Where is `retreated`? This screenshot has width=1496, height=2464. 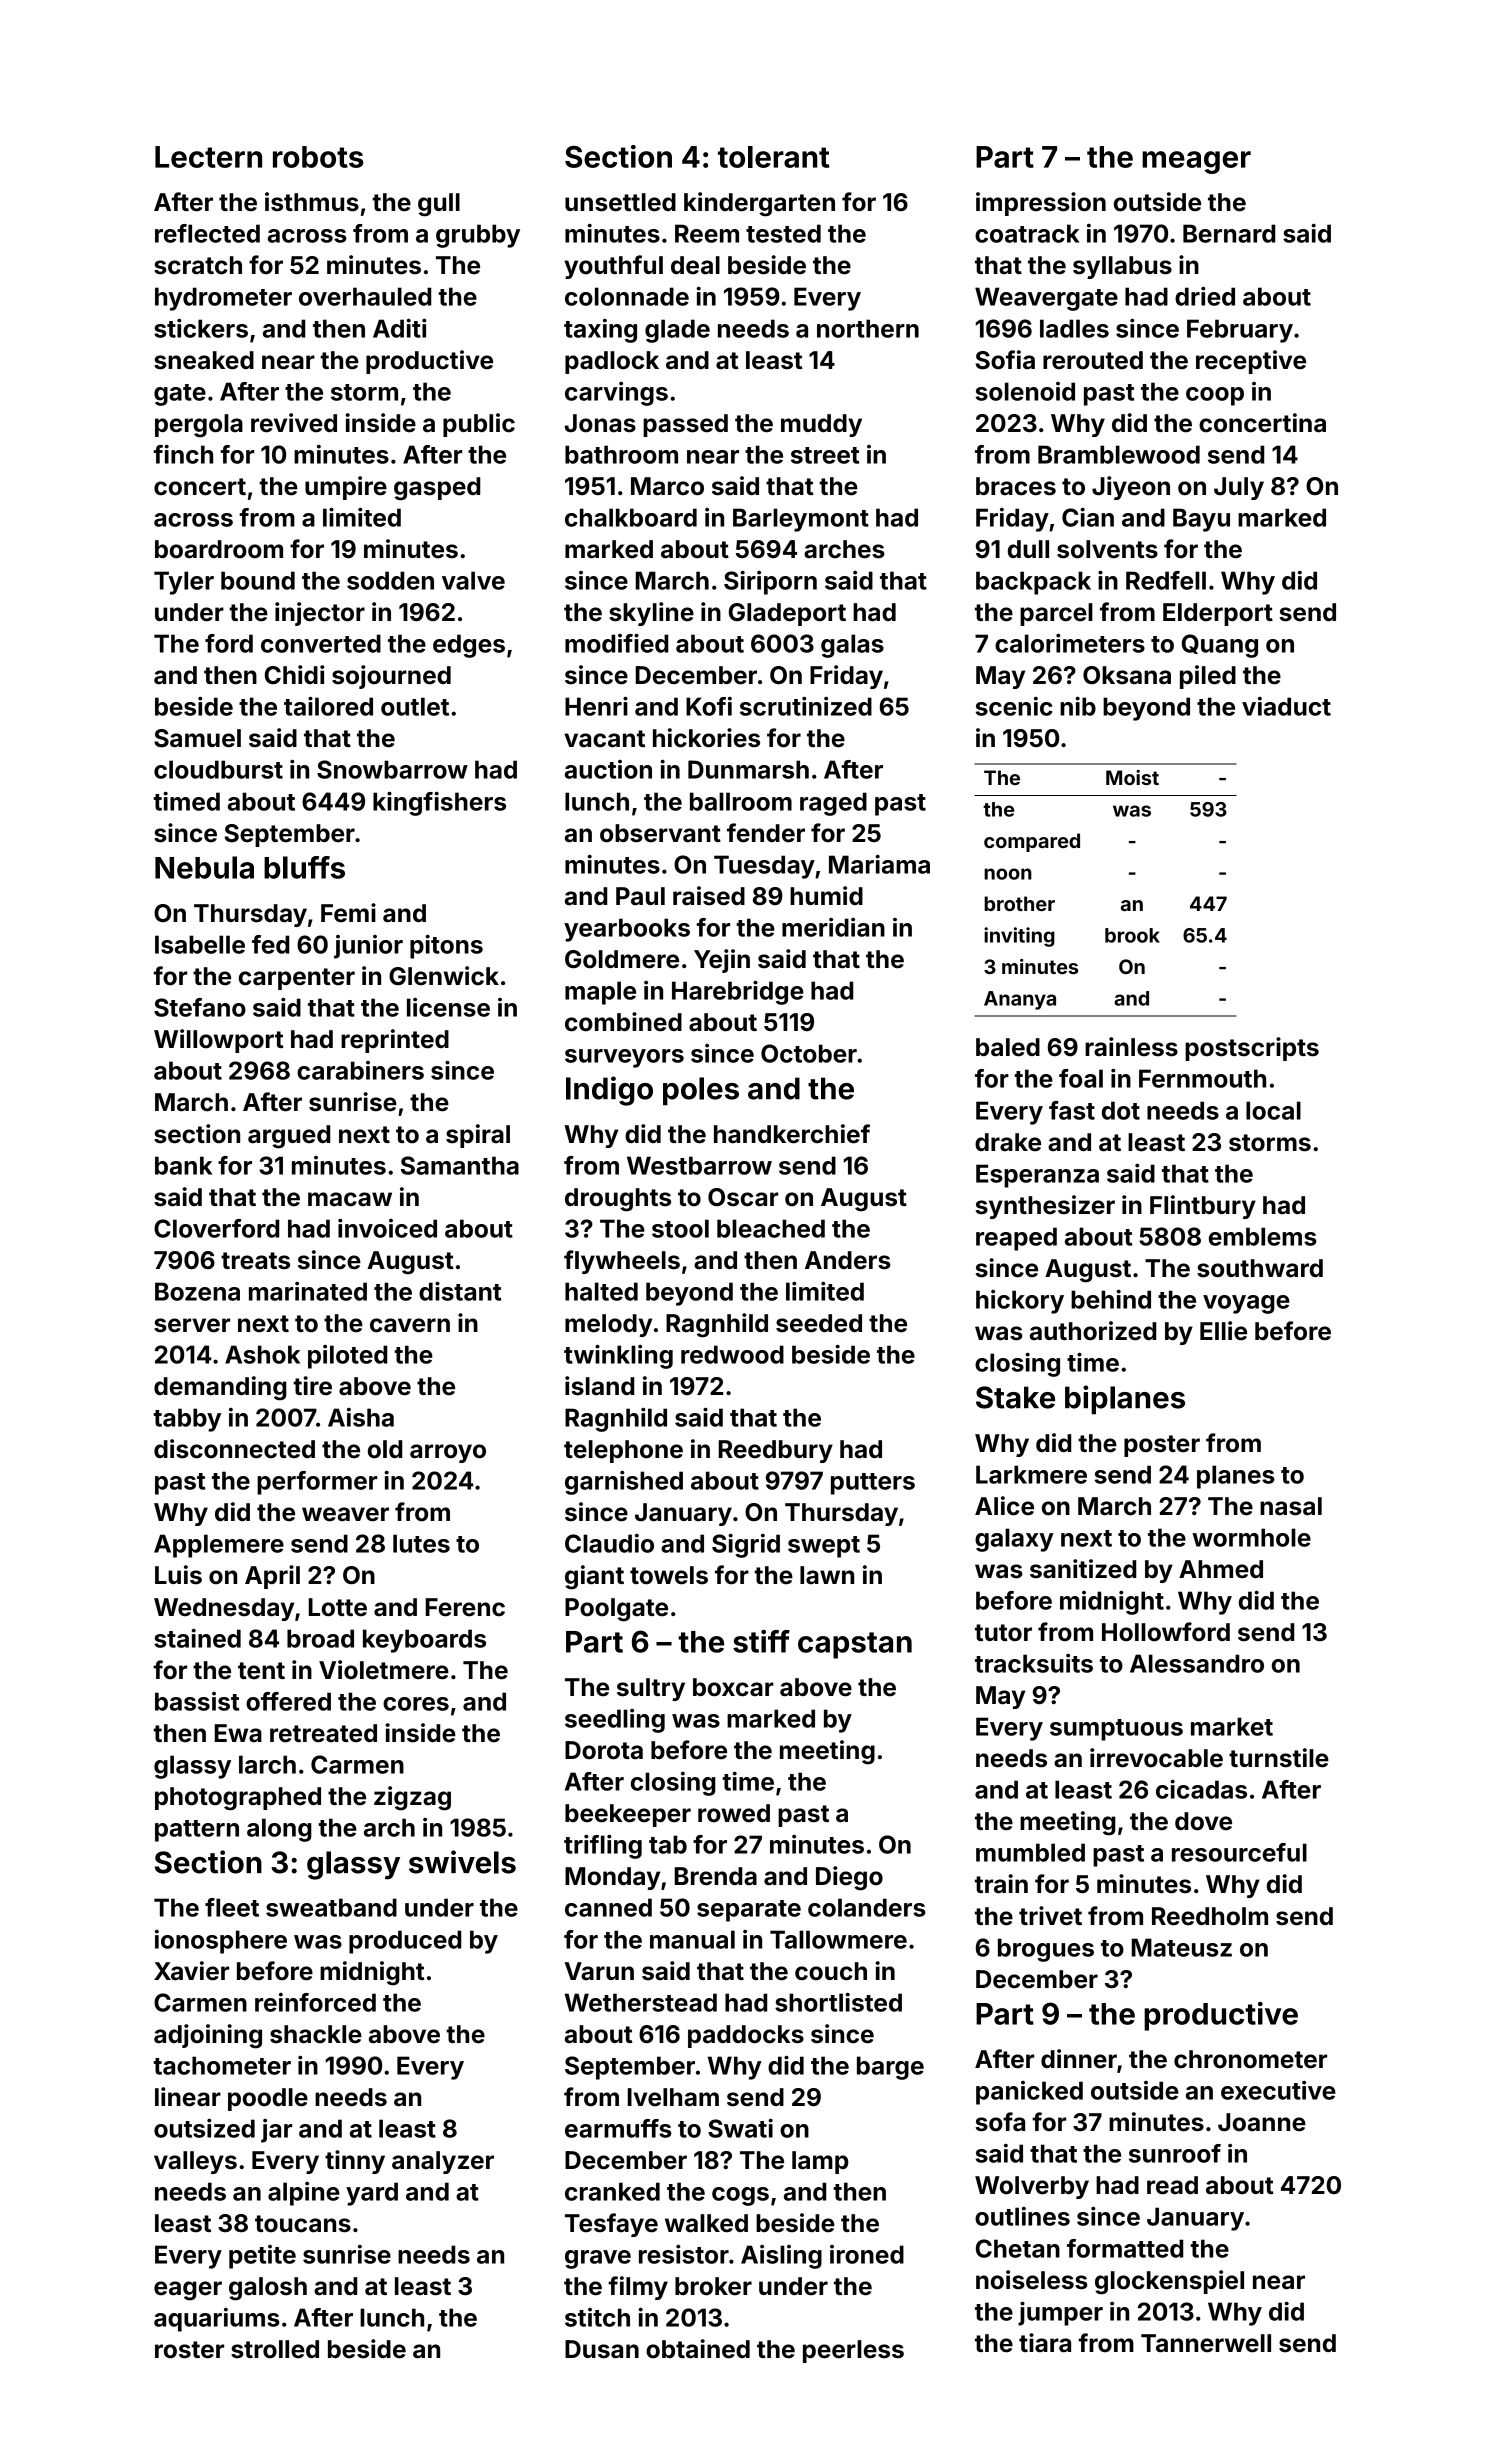 retreated is located at coordinates (323, 1733).
